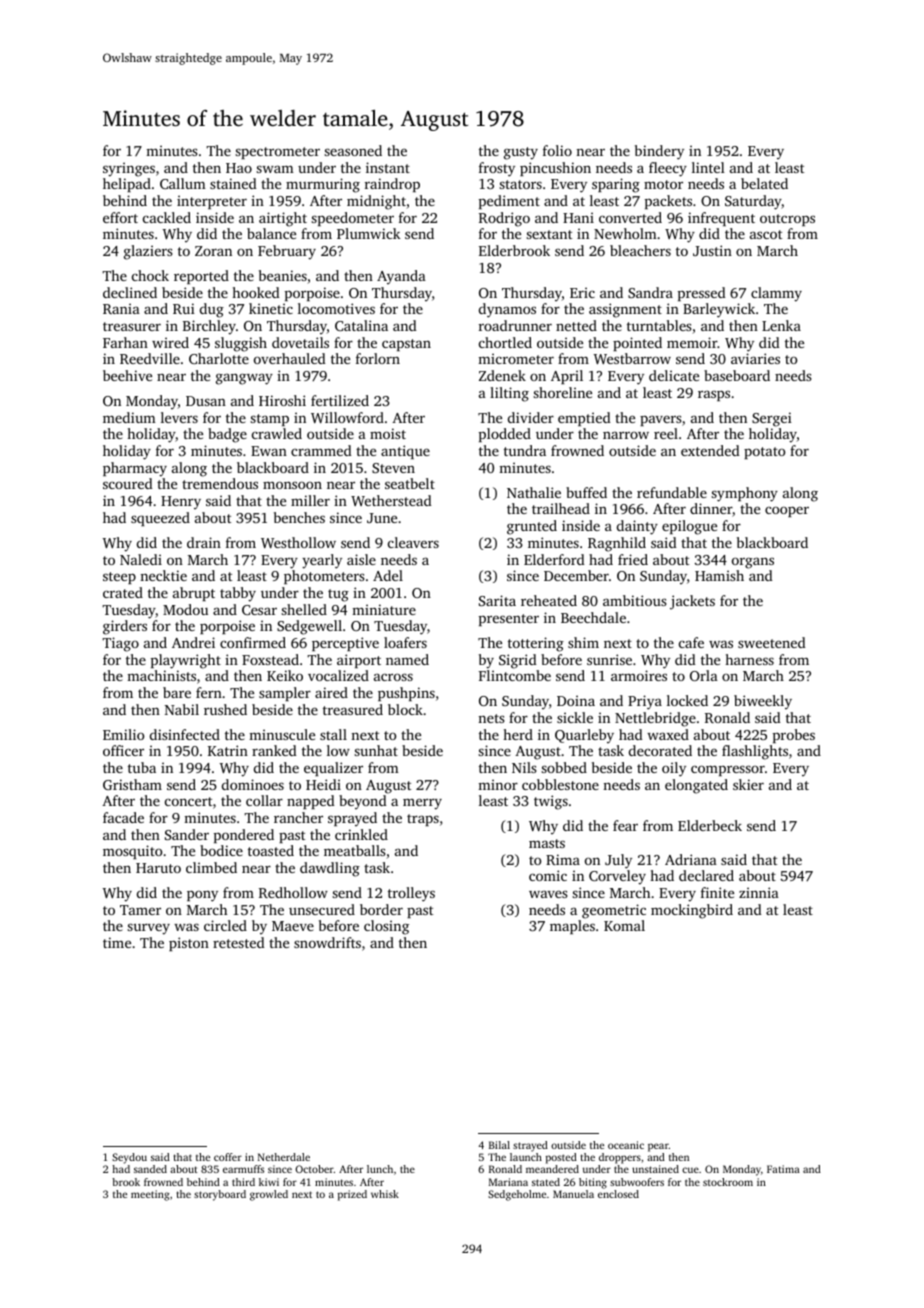 Image resolution: width=924 pixels, height=1308 pixels. Describe the element at coordinates (690, 1170) in the screenshot. I see `cue` at that location.
